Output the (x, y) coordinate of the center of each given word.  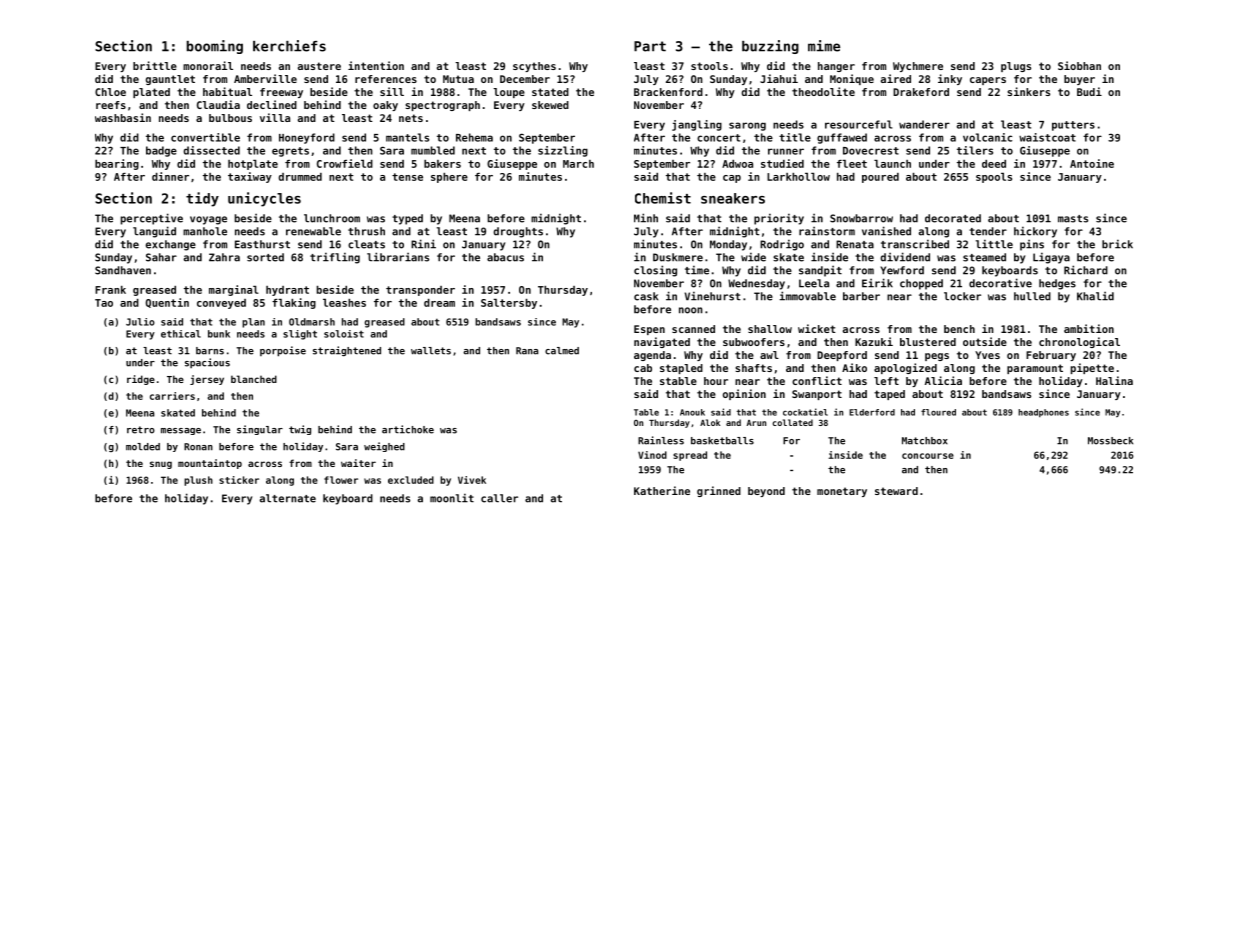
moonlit (452, 498)
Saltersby (509, 304)
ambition (1089, 328)
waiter (358, 463)
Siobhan (1079, 65)
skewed (550, 105)
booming (215, 47)
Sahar (161, 257)
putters (1073, 126)
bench (959, 329)
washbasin (123, 117)
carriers (172, 396)
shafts (753, 368)
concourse (928, 456)
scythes (534, 67)
